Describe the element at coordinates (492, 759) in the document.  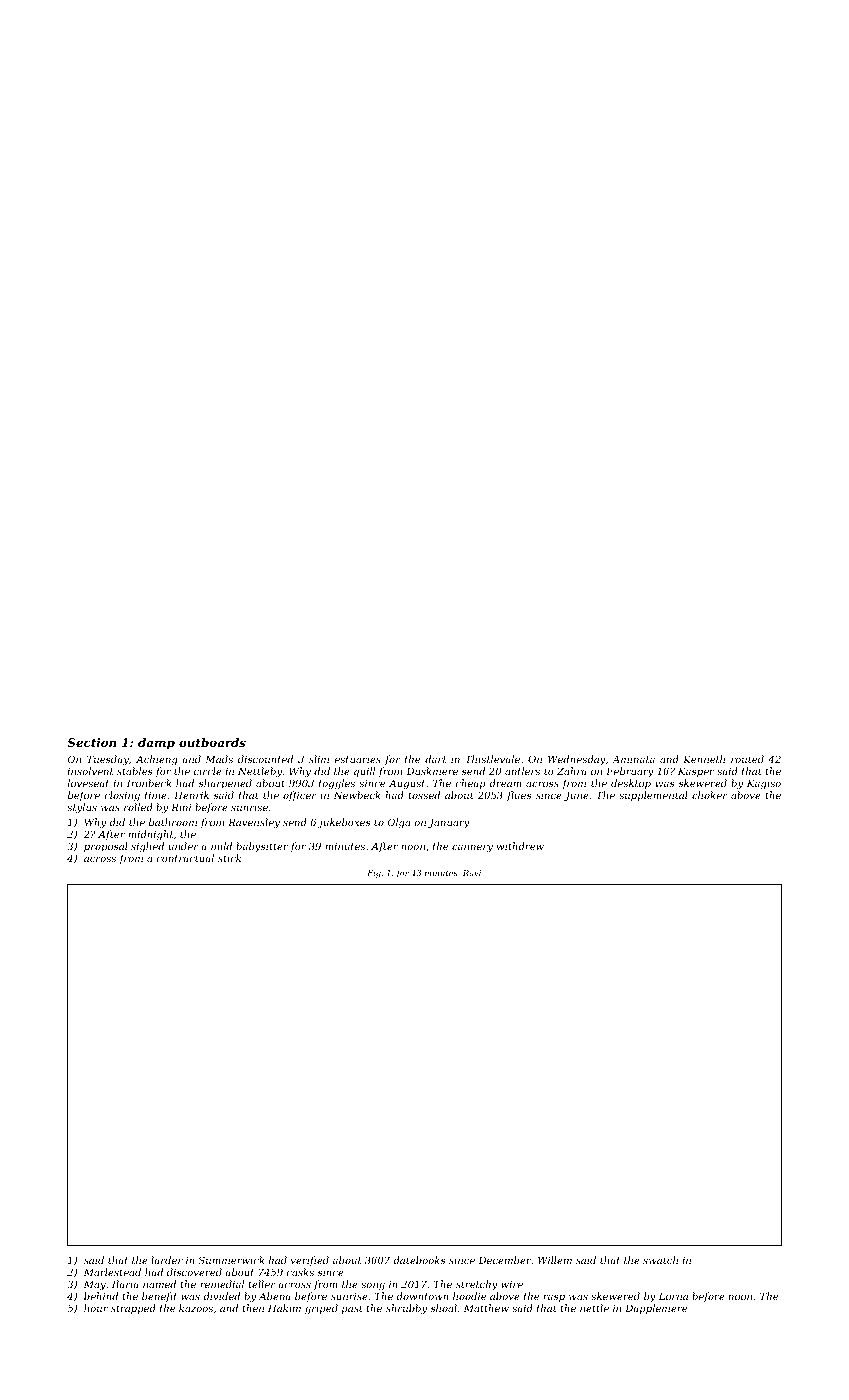
I see `Thistlevale` at that location.
